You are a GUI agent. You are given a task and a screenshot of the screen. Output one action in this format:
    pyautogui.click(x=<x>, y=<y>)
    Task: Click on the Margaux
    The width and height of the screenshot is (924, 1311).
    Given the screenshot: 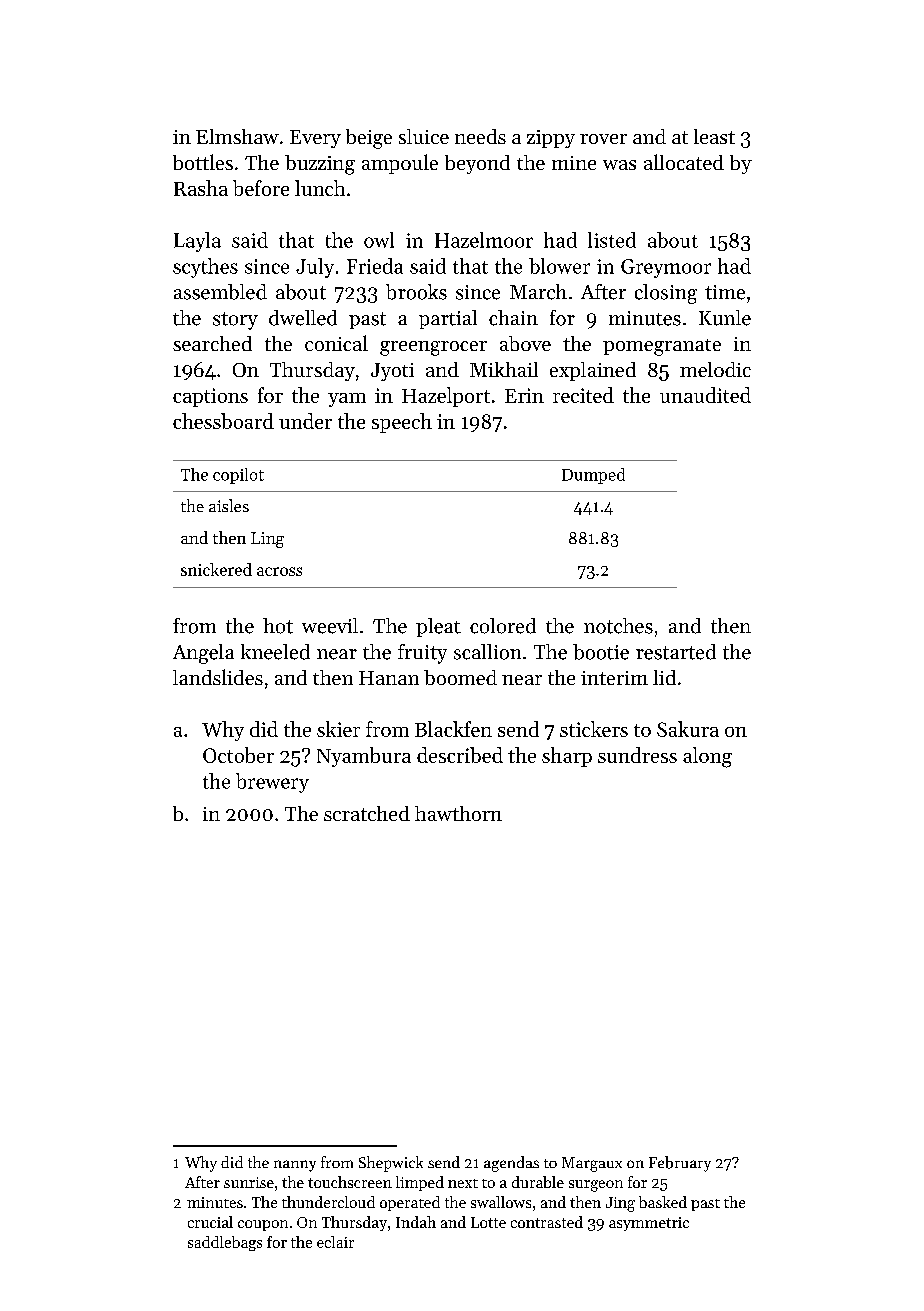 What is the action you would take?
    pyautogui.click(x=592, y=1164)
